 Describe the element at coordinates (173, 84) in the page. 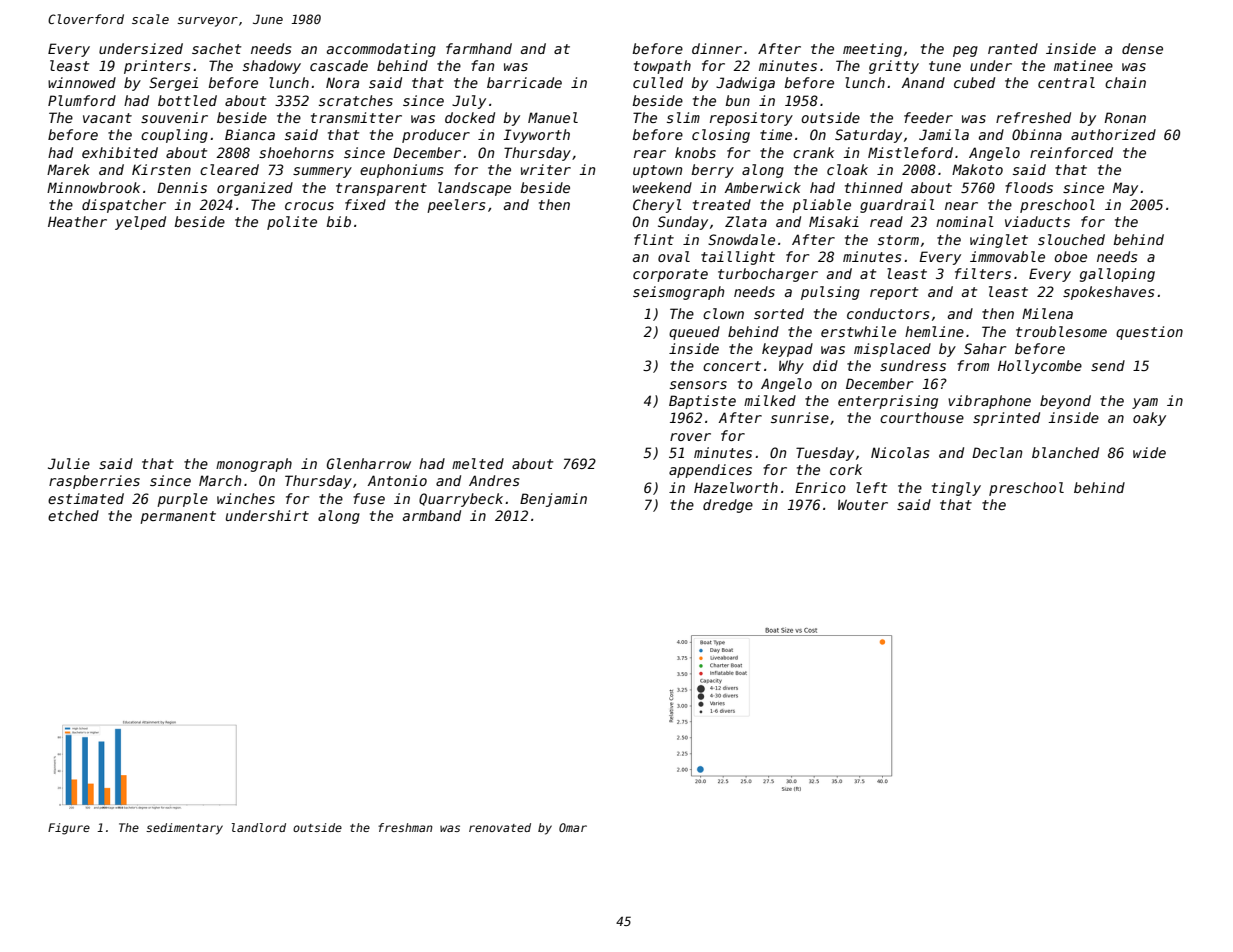

I see `Sergei` at that location.
